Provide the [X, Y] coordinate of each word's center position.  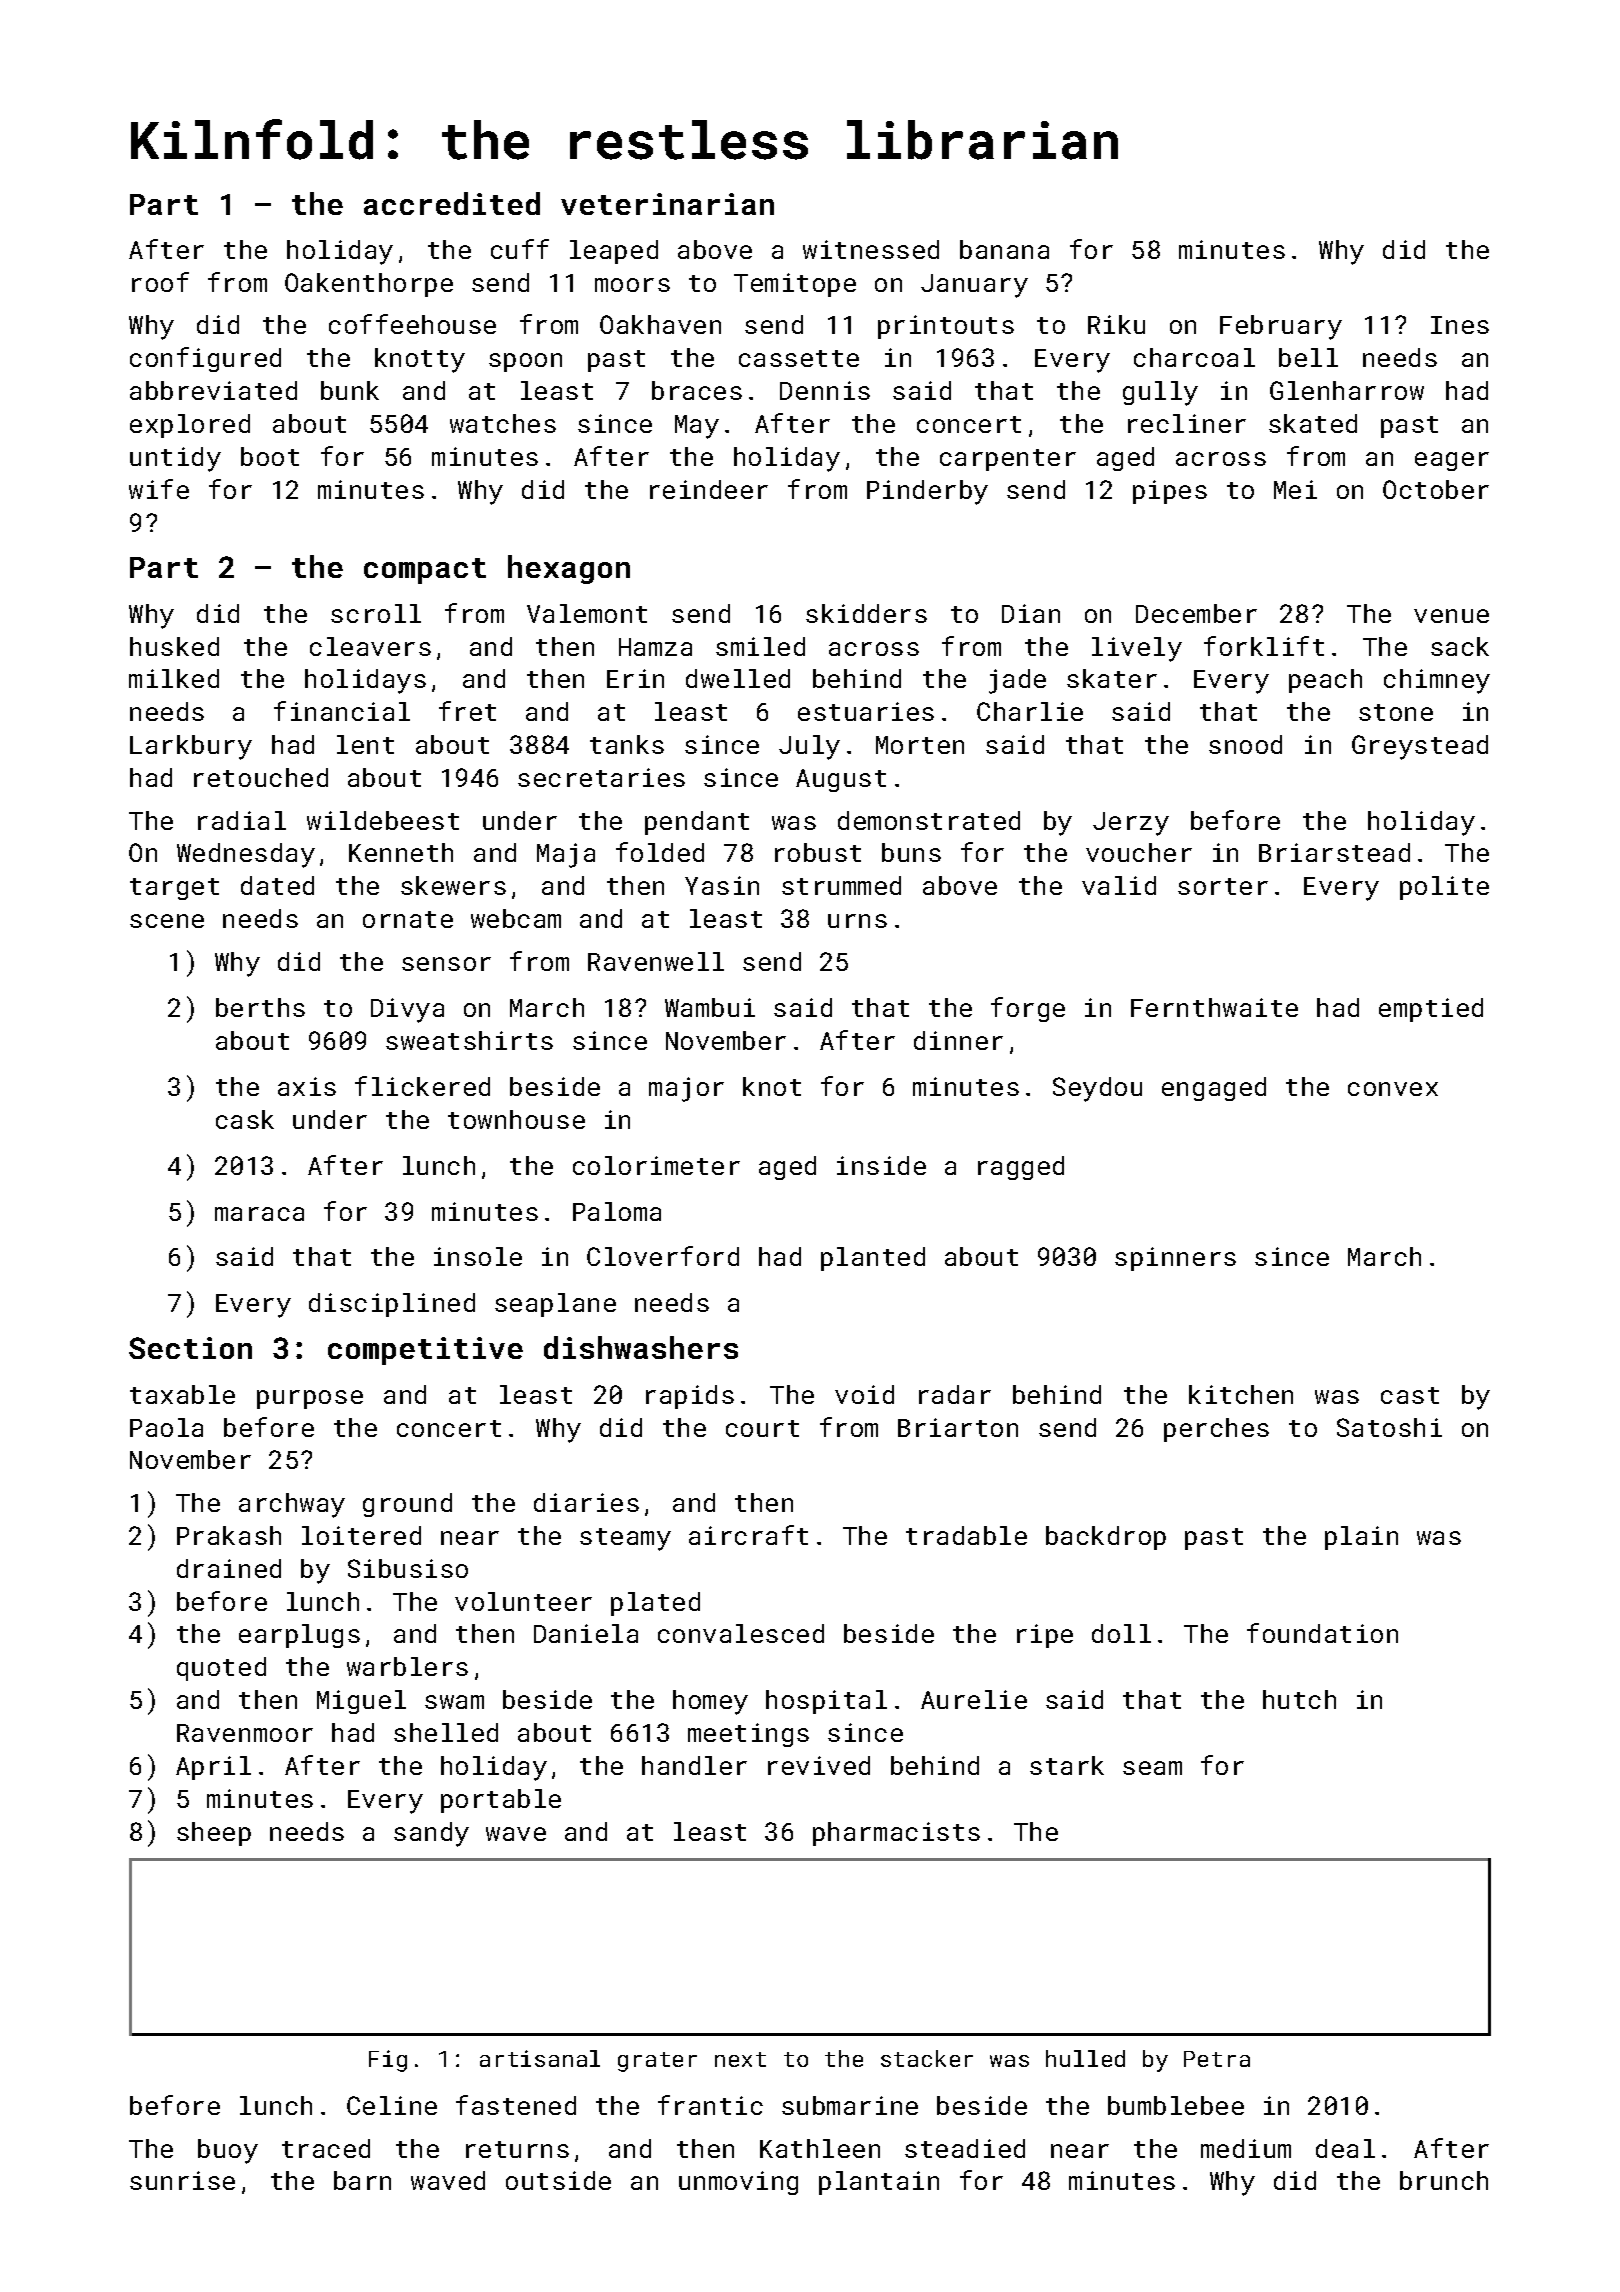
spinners [1175, 1259]
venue [1451, 616]
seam [1152, 1768]
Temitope [795, 285]
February [1281, 327]
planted [873, 1259]
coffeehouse [412, 324]
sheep [214, 1834]
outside [558, 2180]
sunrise [182, 2180]
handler [694, 1765]
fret [467, 711]
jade [1017, 681]
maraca [259, 1214]
